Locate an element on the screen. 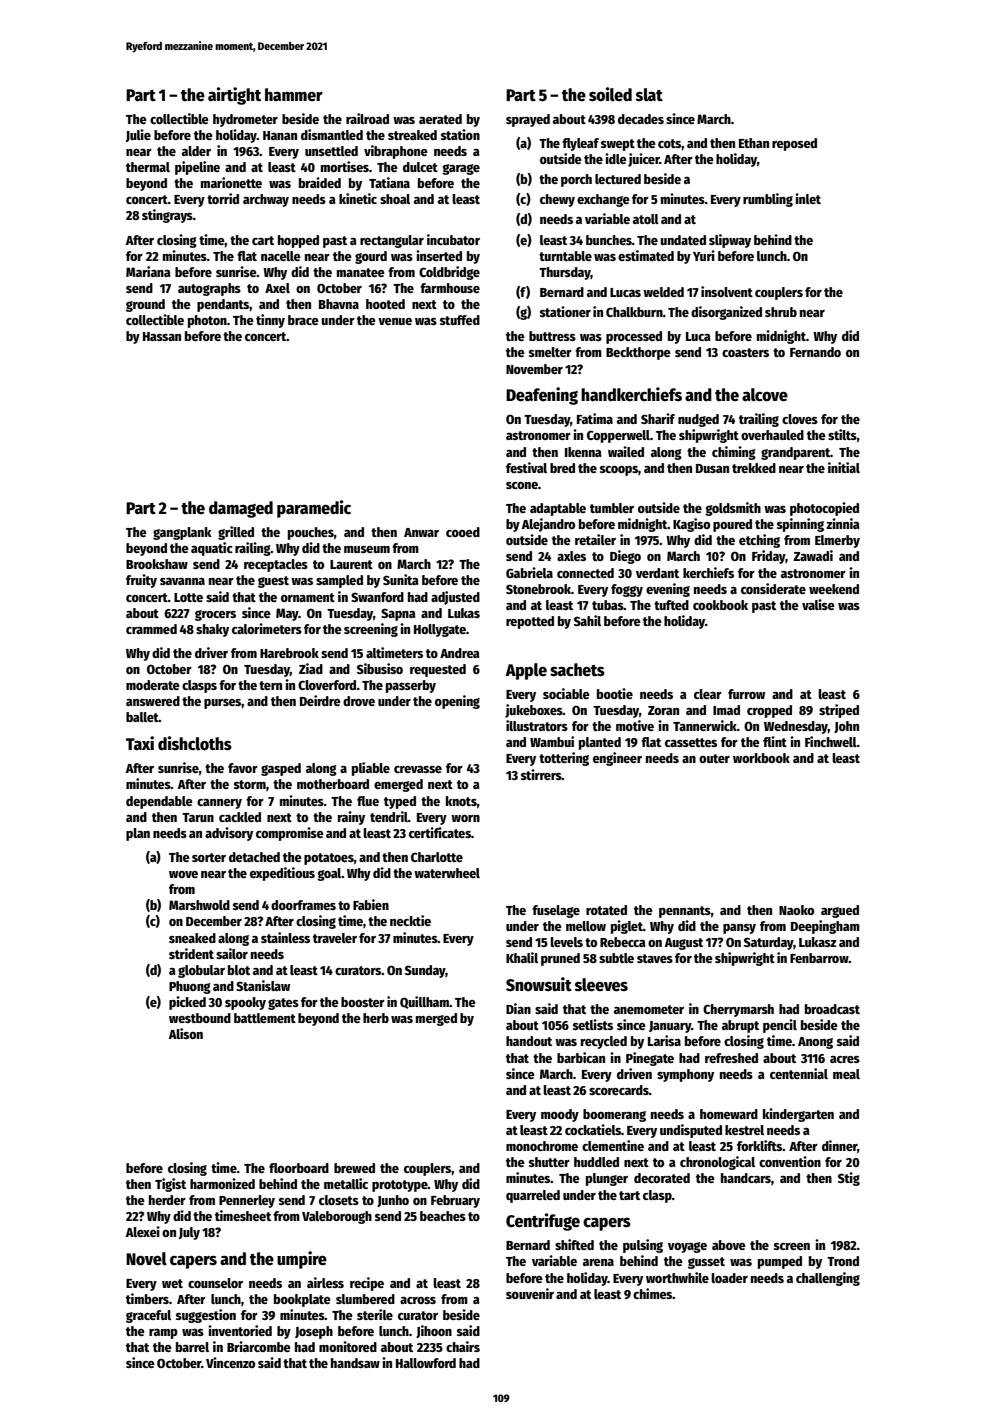 The image size is (986, 1427). Andrea is located at coordinates (460, 653).
